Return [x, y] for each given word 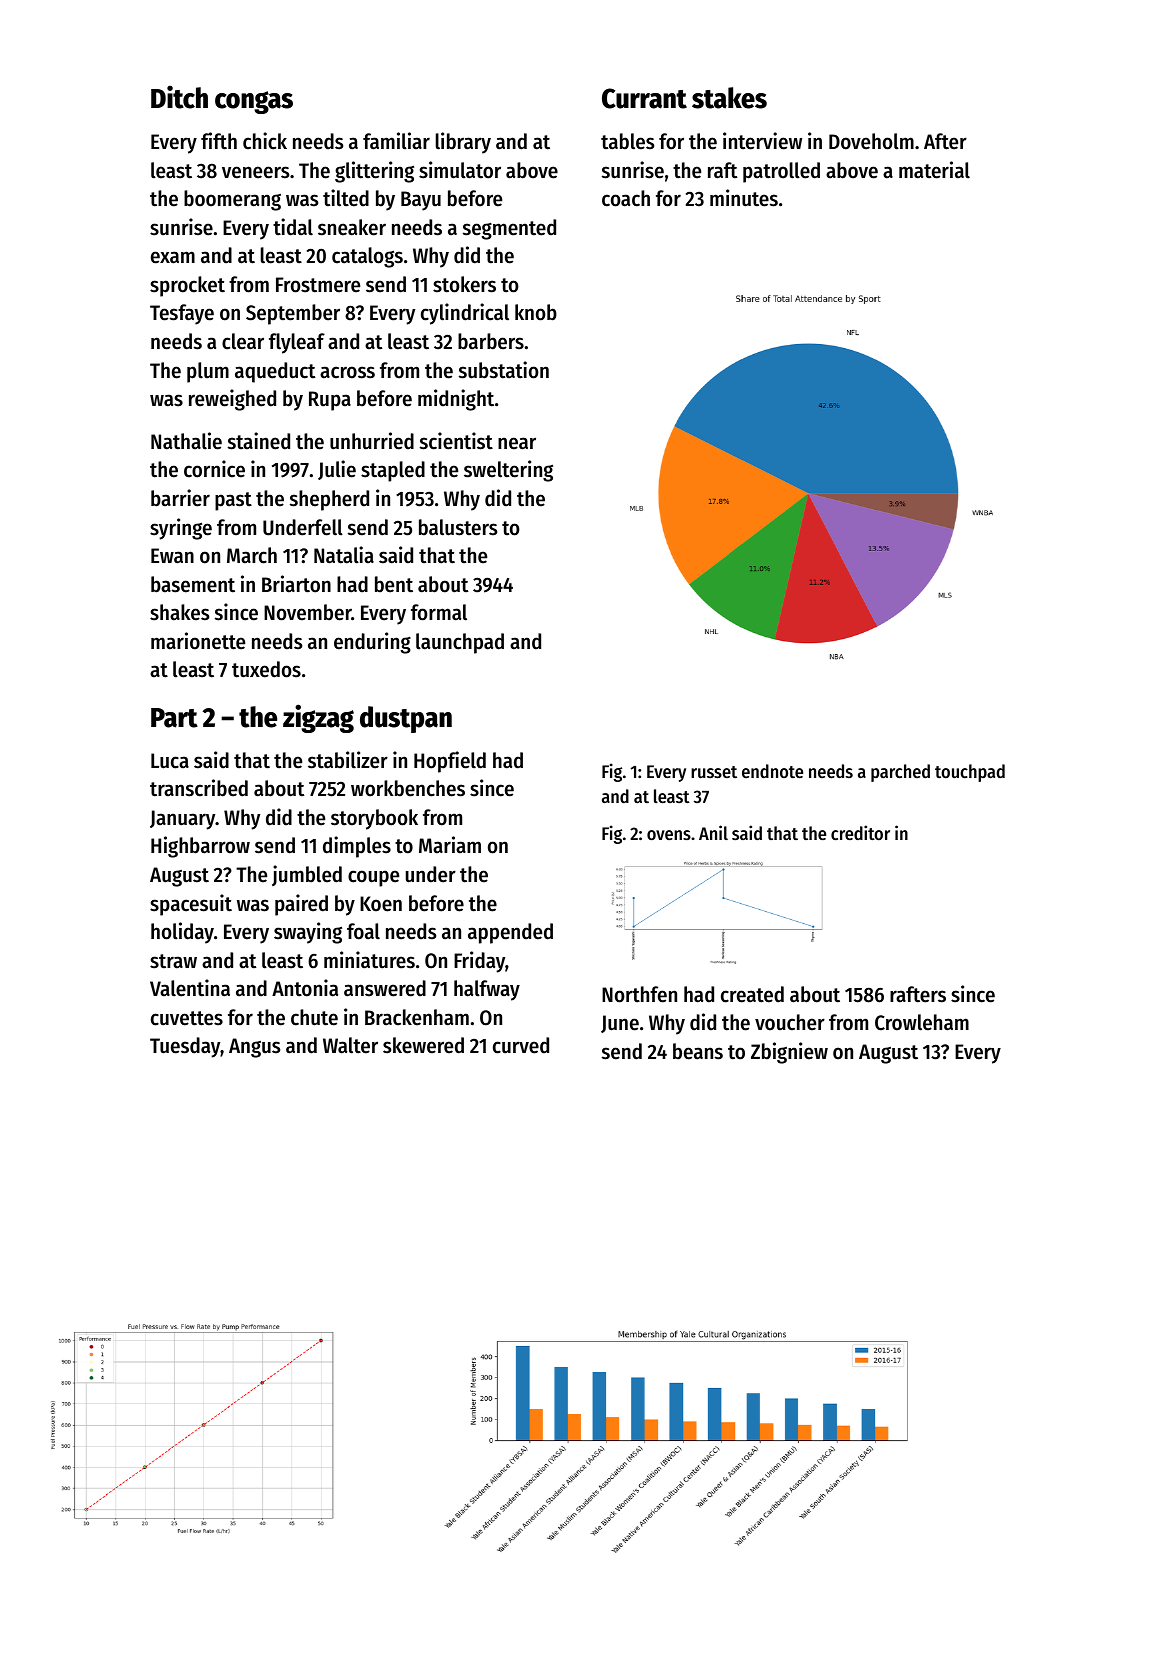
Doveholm [871, 141]
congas [254, 102]
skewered [423, 1045]
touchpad [970, 773]
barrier [180, 498]
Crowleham [922, 1022]
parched [900, 773]
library [463, 143]
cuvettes [187, 1018]
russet [714, 772]
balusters [458, 527]
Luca [170, 761]
